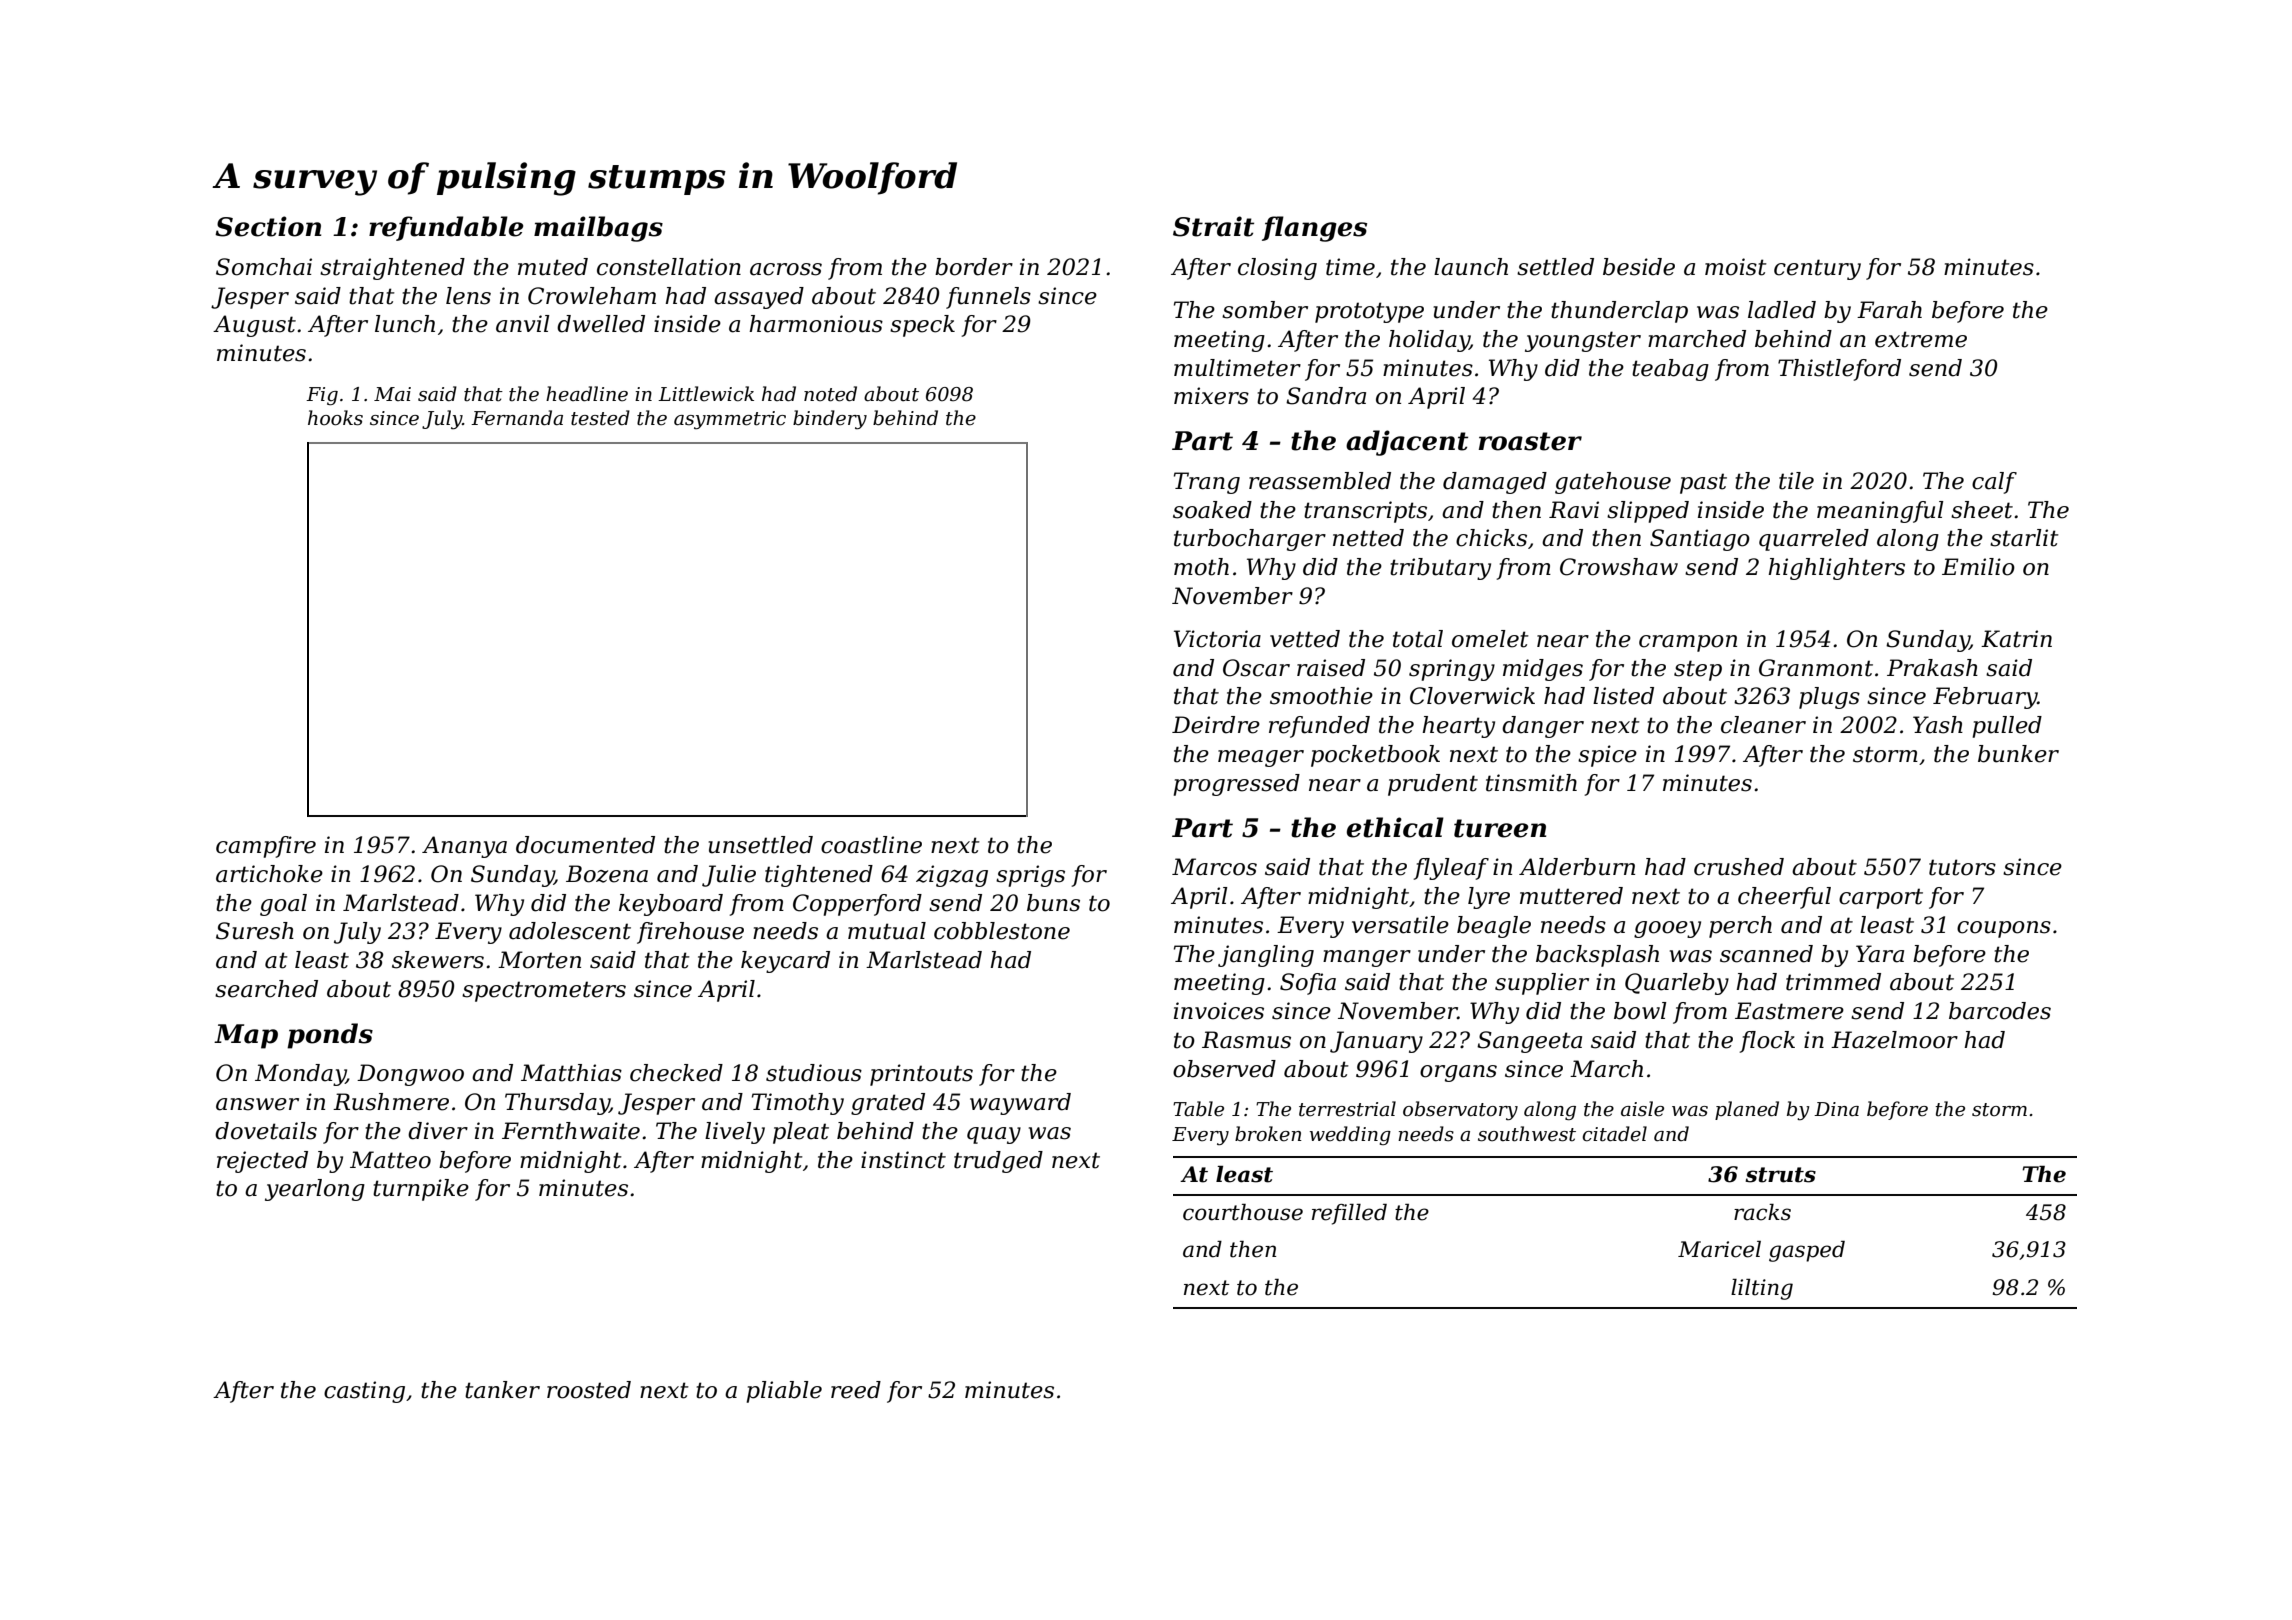  What do you see at coordinates (2004, 929) in the screenshot?
I see `coupons` at bounding box center [2004, 929].
